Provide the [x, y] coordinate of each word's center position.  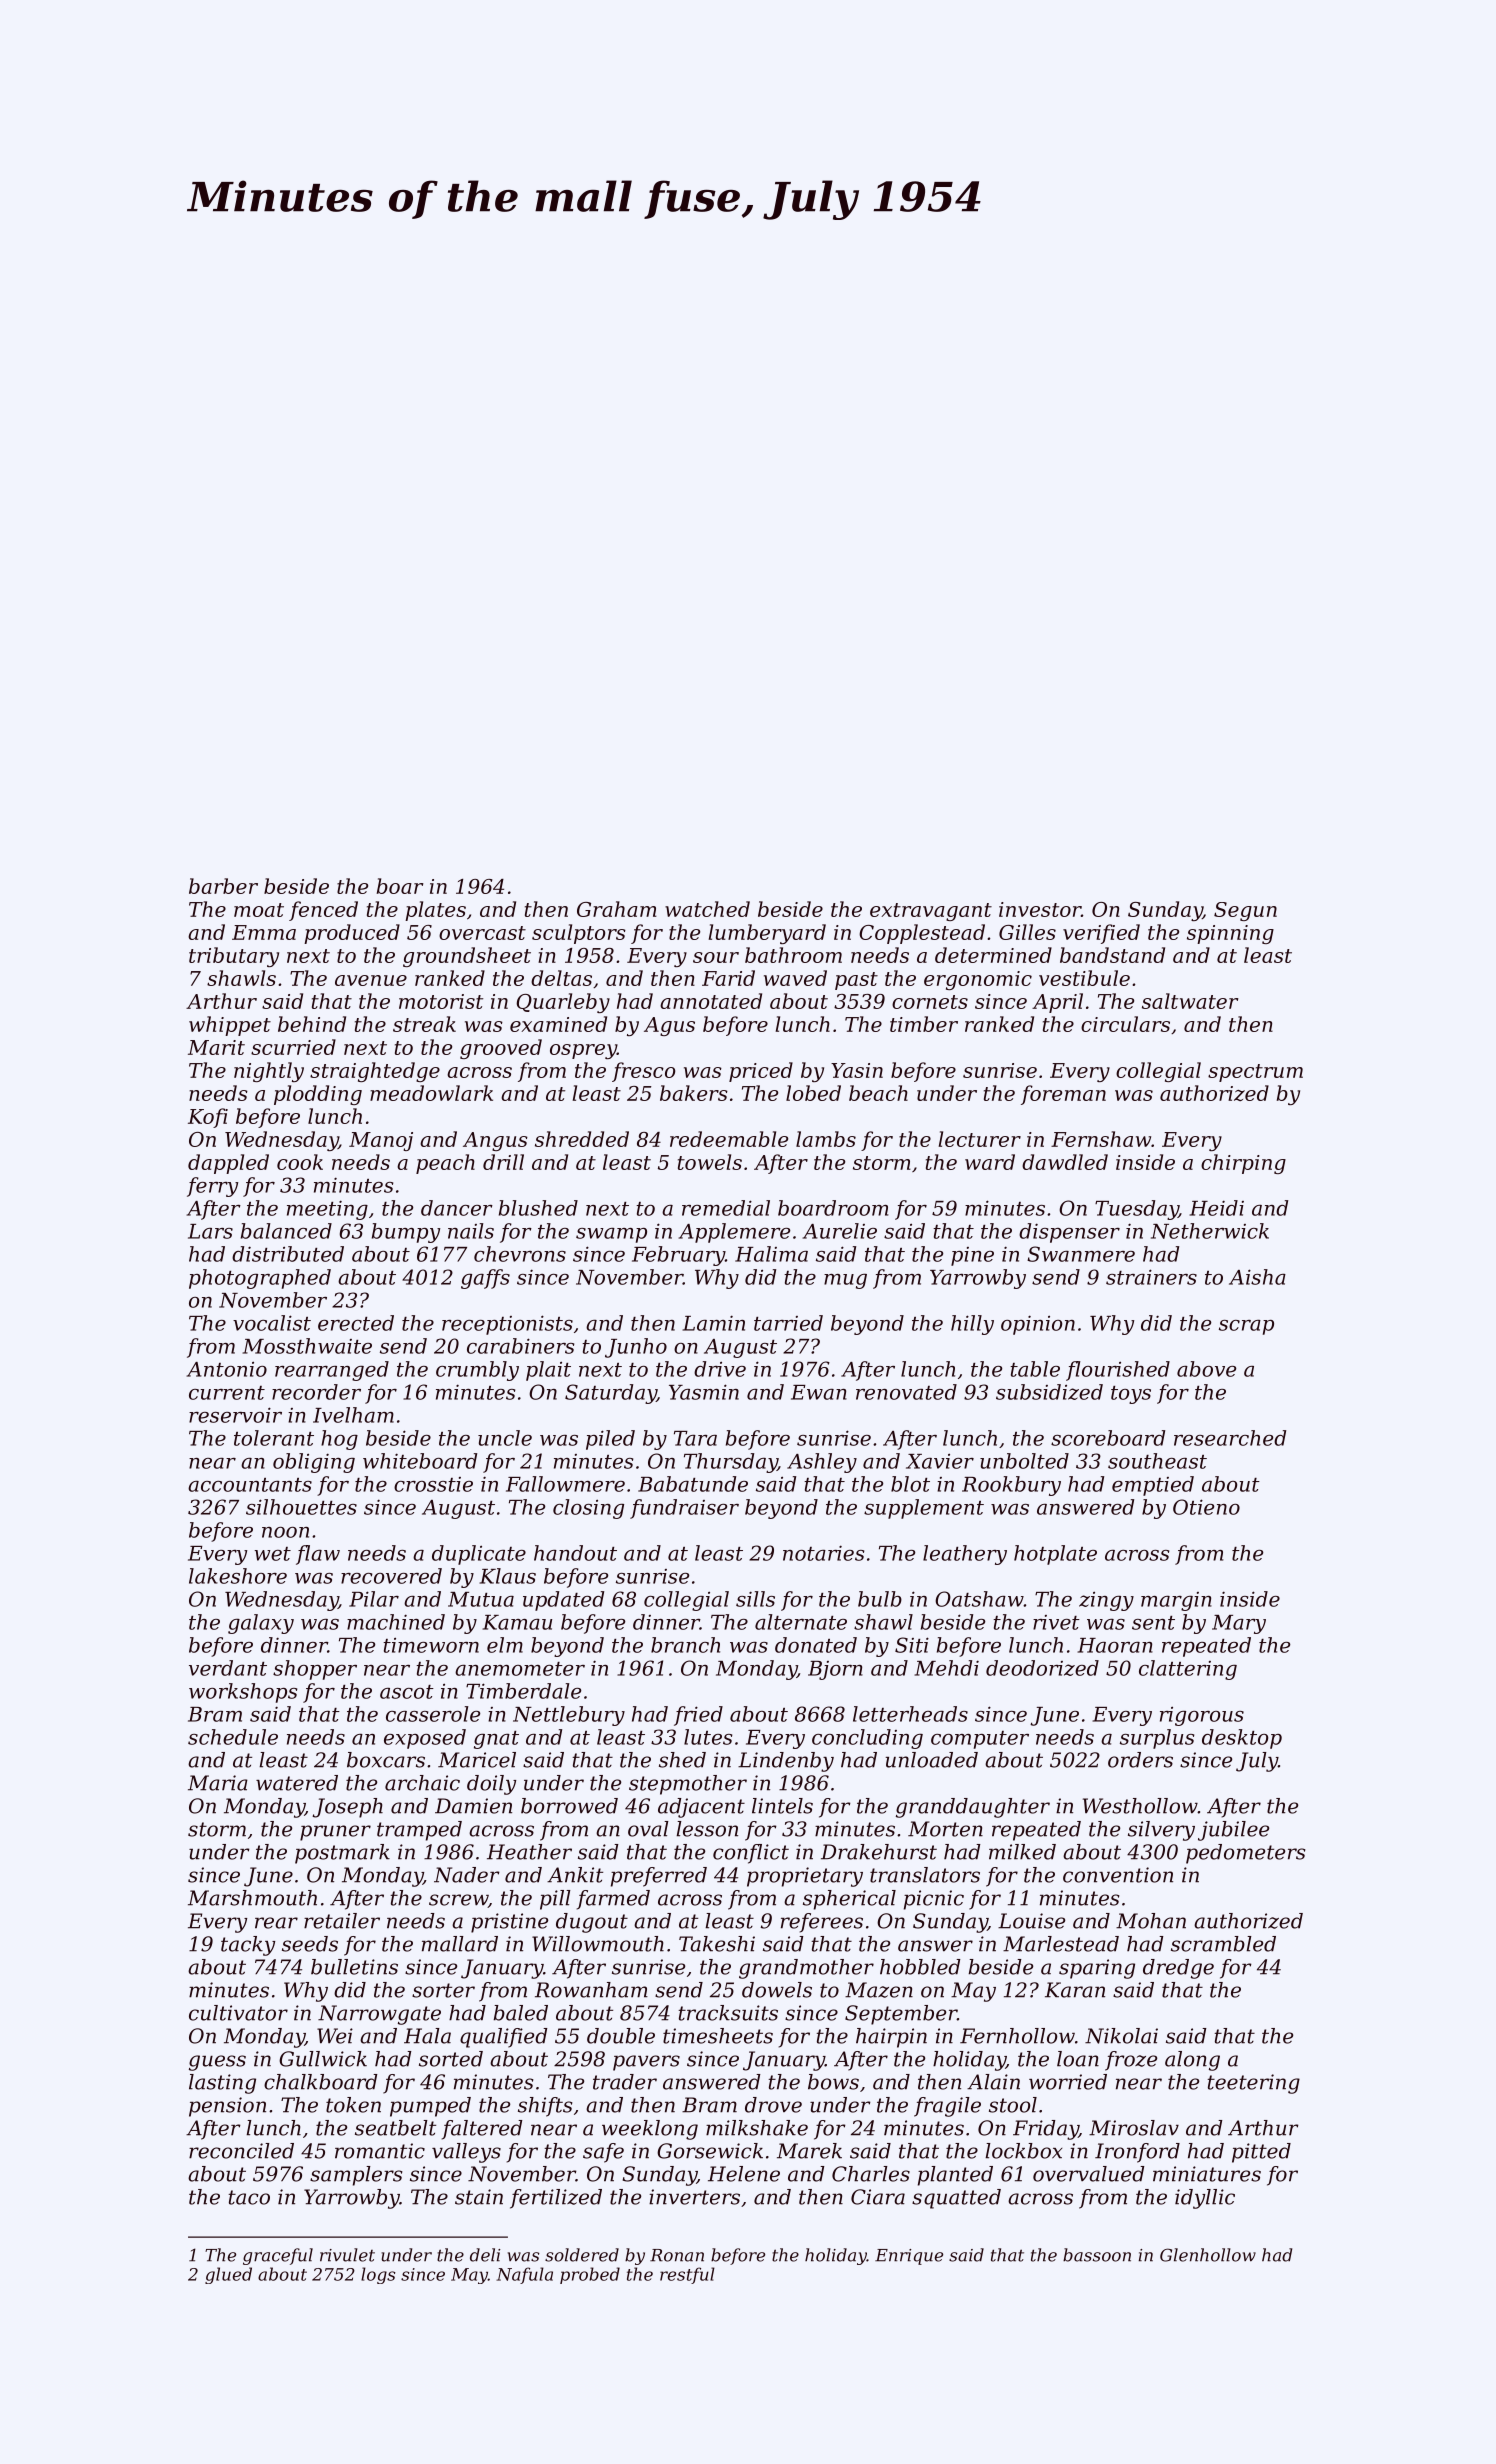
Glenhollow [1208, 2255]
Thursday [731, 1463]
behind [312, 1024]
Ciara [878, 2197]
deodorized [1042, 1668]
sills [755, 1599]
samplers [356, 2176]
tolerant [274, 1438]
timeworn [431, 1645]
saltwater [1190, 1001]
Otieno [1206, 1507]
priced [761, 1072]
